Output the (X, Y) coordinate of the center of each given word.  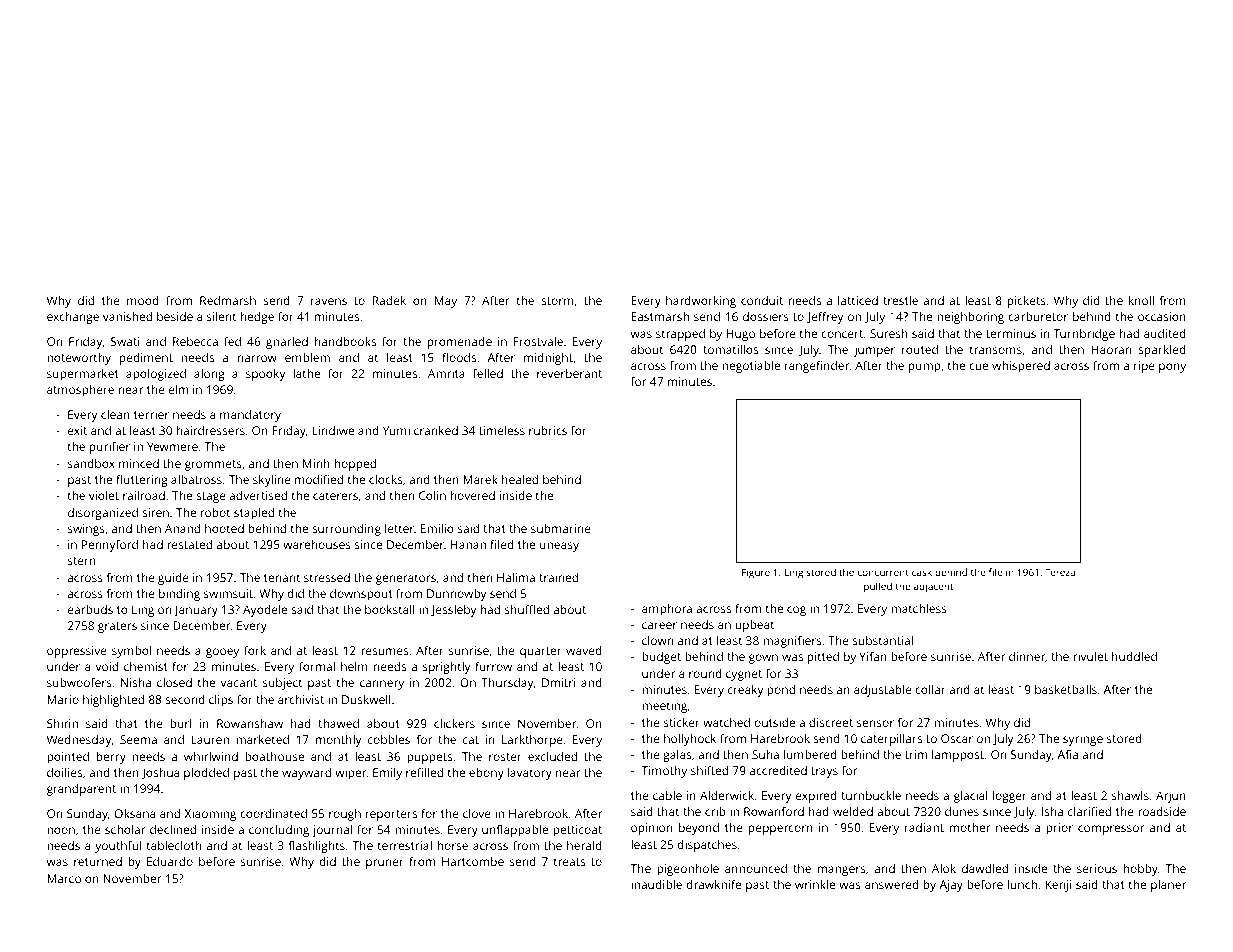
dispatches (707, 846)
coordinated (273, 813)
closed (174, 682)
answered (892, 884)
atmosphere (80, 391)
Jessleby (453, 611)
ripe (1144, 367)
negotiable (751, 367)
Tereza (1060, 572)
